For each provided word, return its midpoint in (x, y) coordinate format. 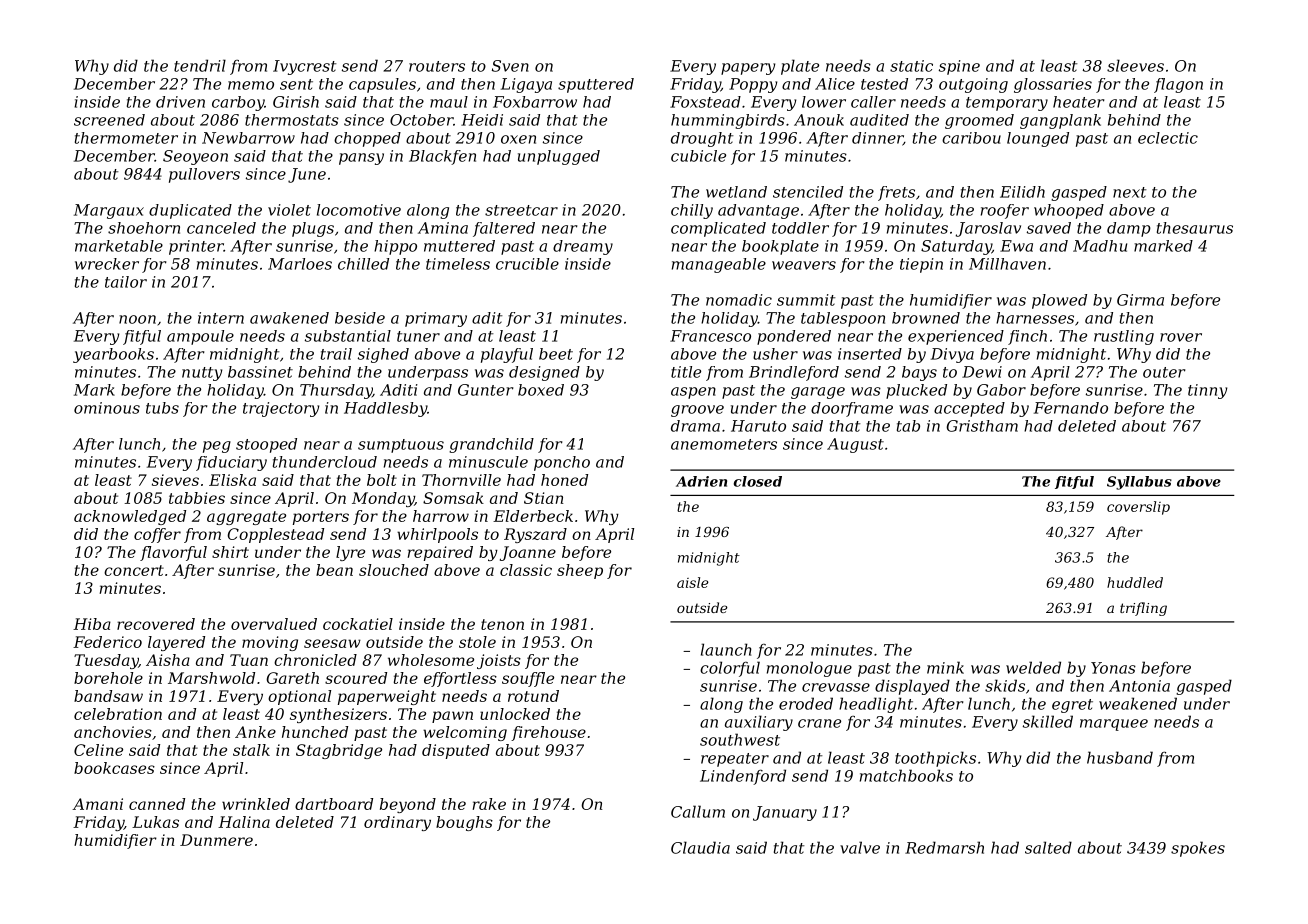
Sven (510, 66)
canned (157, 804)
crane (819, 723)
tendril (200, 65)
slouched (394, 570)
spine (959, 67)
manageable (719, 265)
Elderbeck (533, 516)
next (1130, 192)
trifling (1143, 609)
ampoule (200, 337)
